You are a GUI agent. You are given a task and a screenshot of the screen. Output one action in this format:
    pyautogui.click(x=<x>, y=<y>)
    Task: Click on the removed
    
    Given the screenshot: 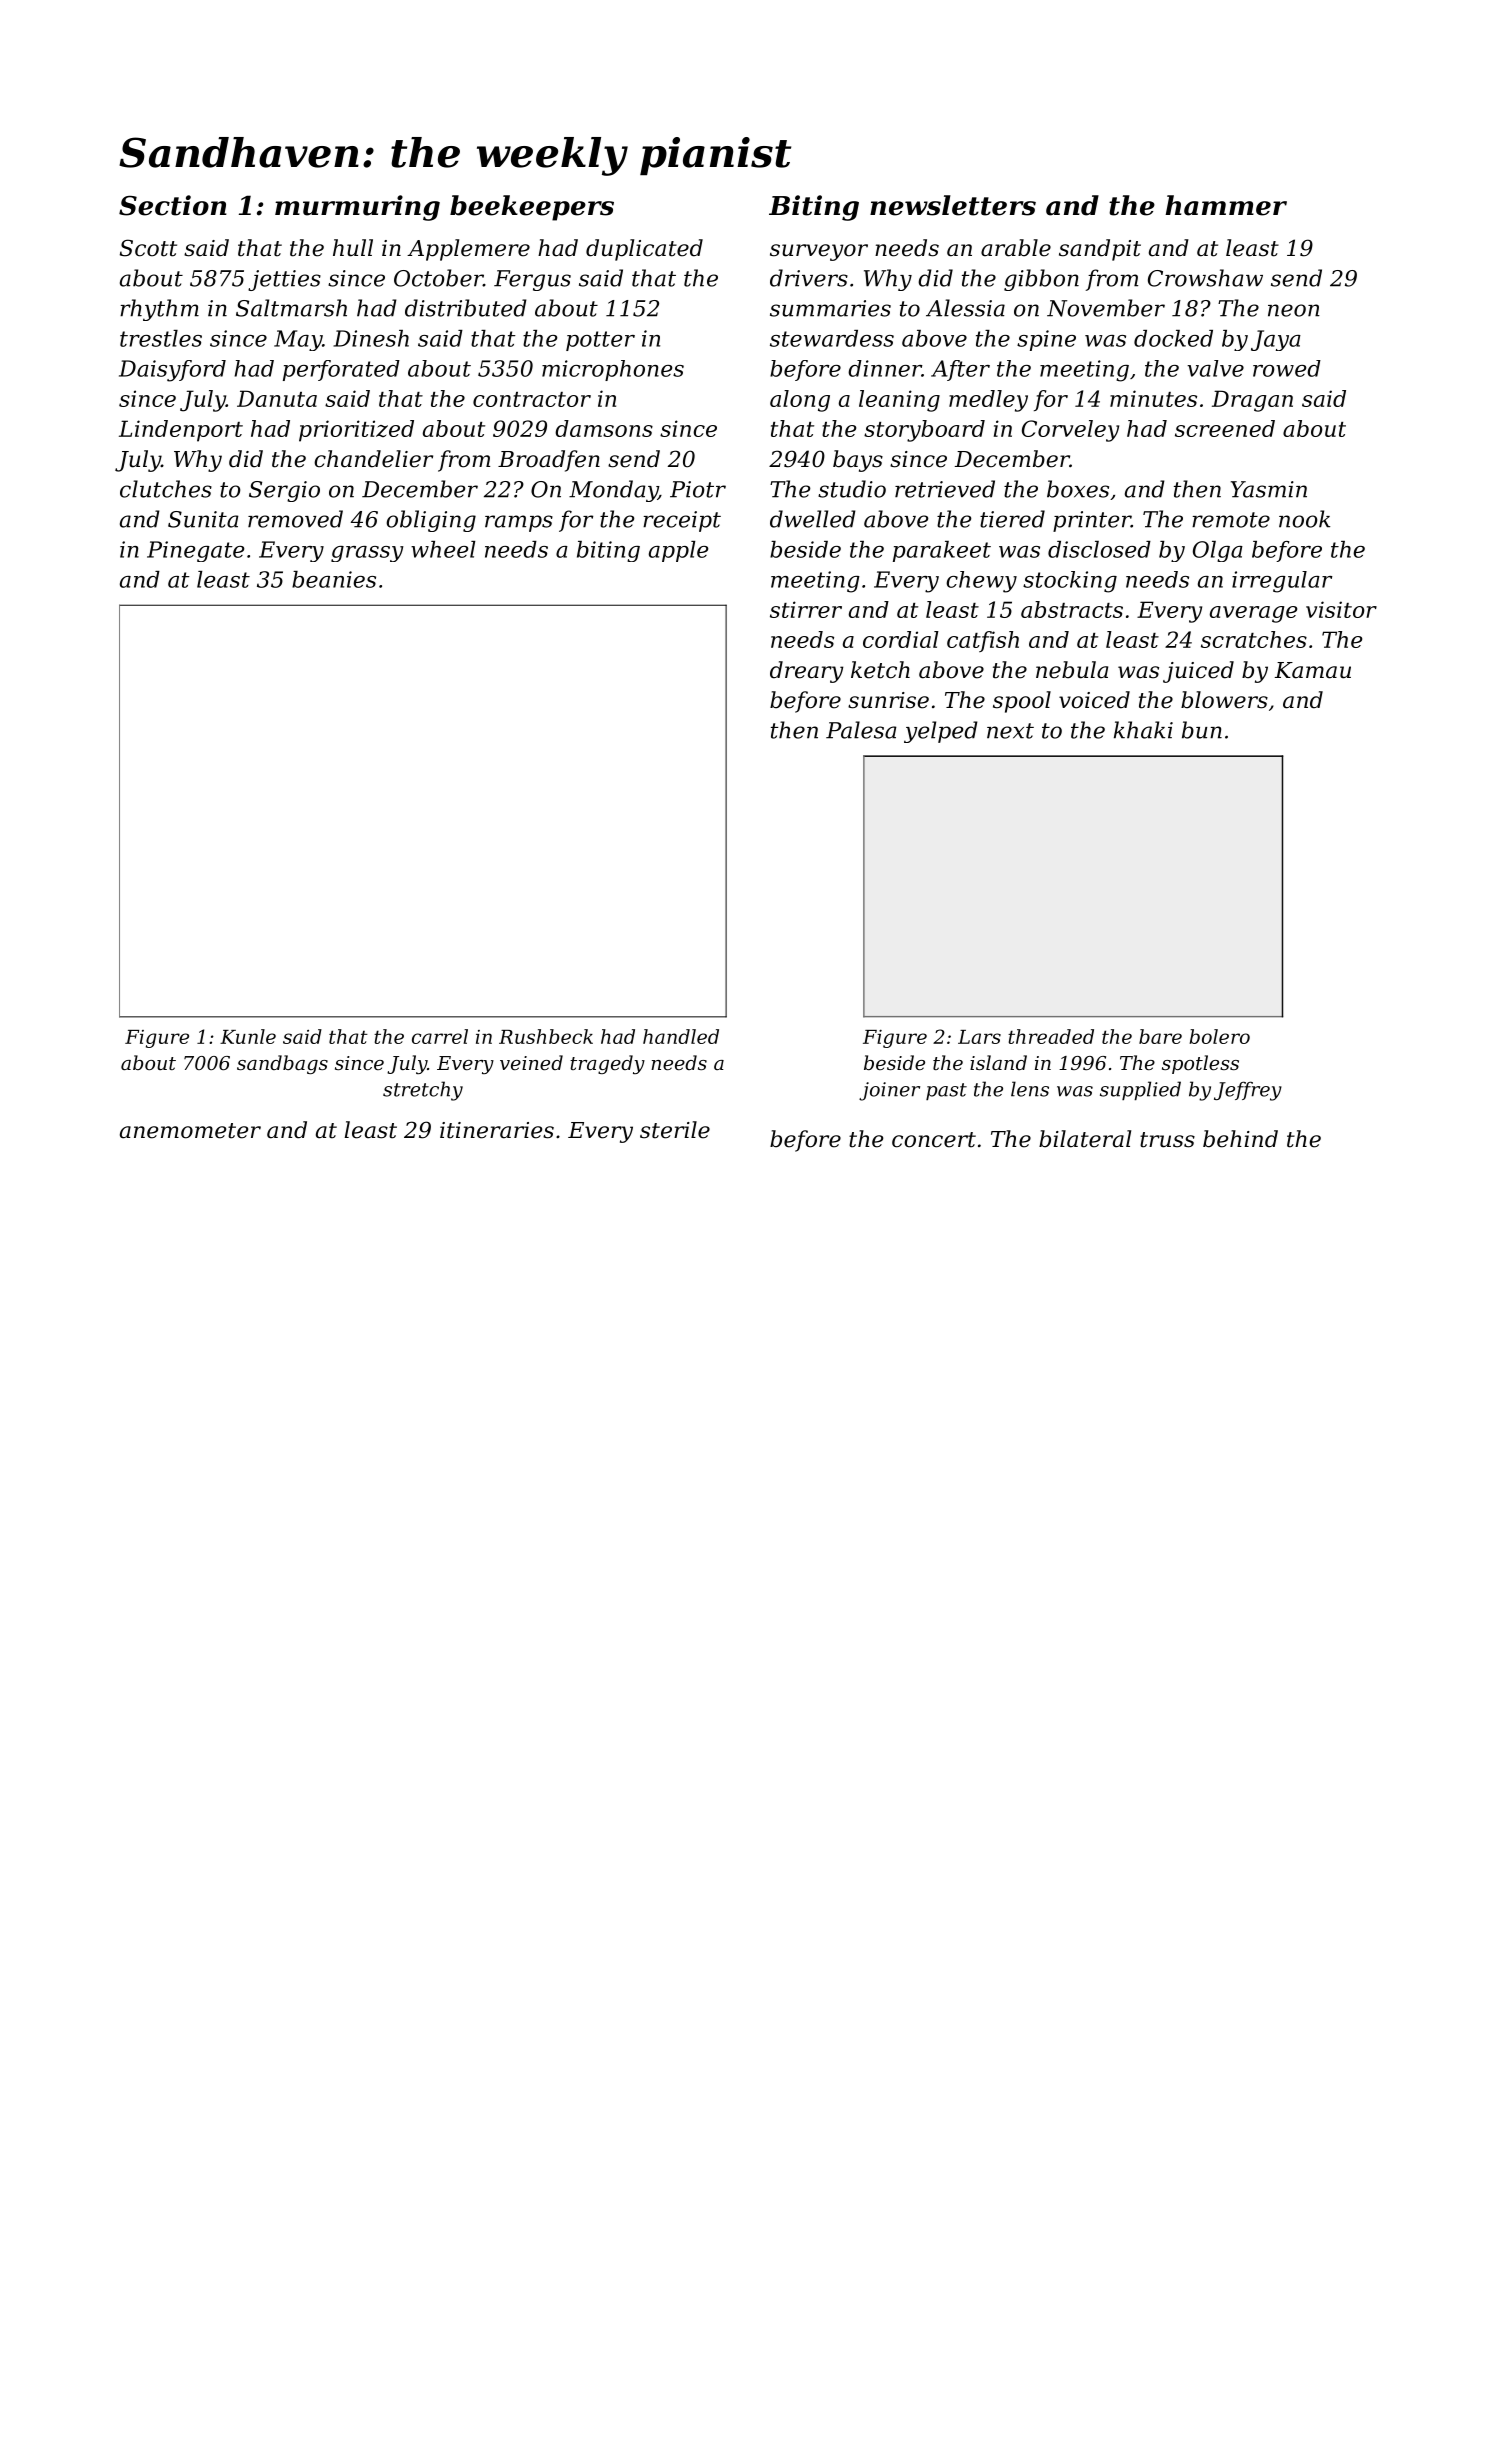 What is the action you would take?
    pyautogui.click(x=295, y=519)
